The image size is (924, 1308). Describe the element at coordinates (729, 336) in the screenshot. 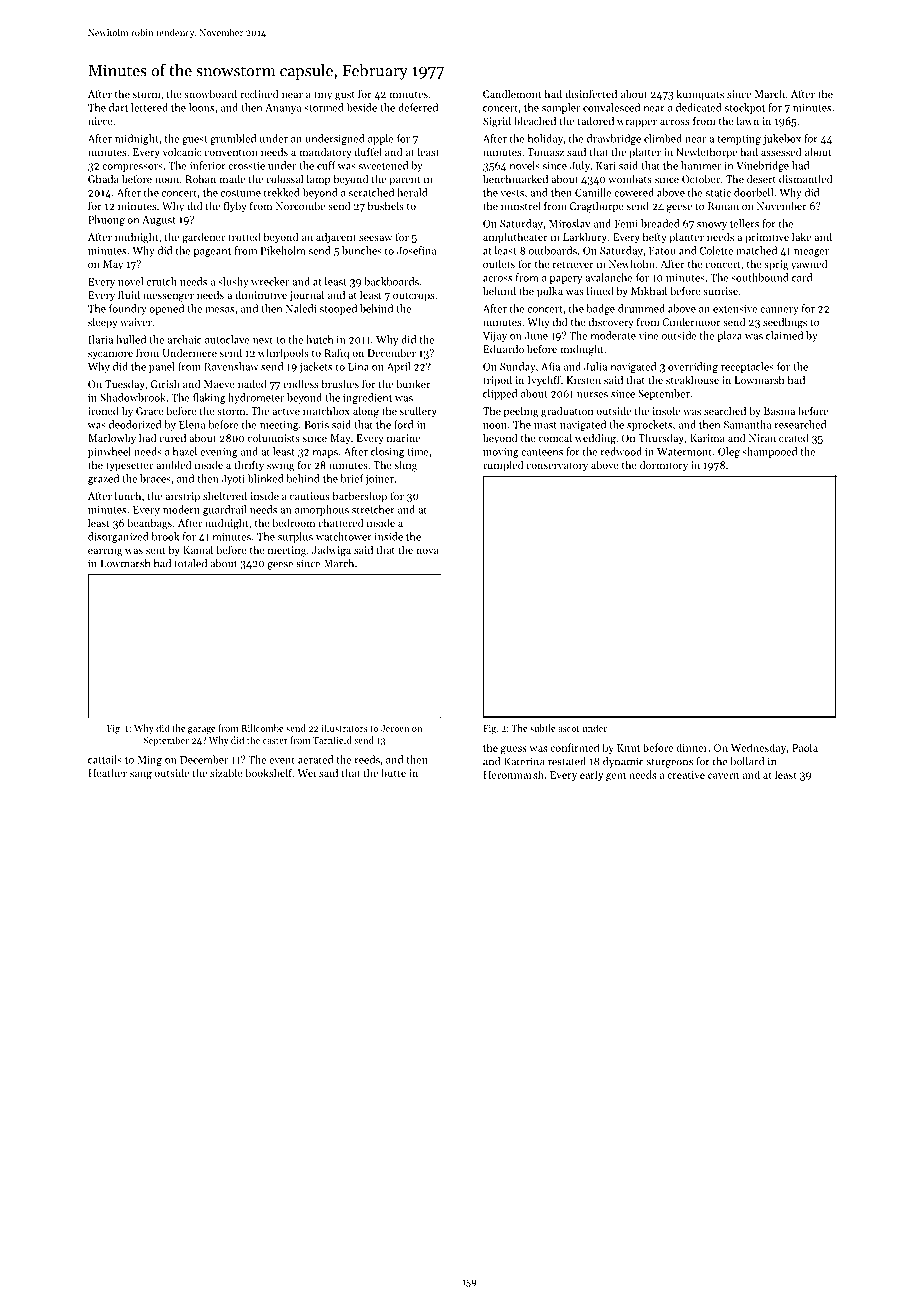

I see `plaza` at that location.
